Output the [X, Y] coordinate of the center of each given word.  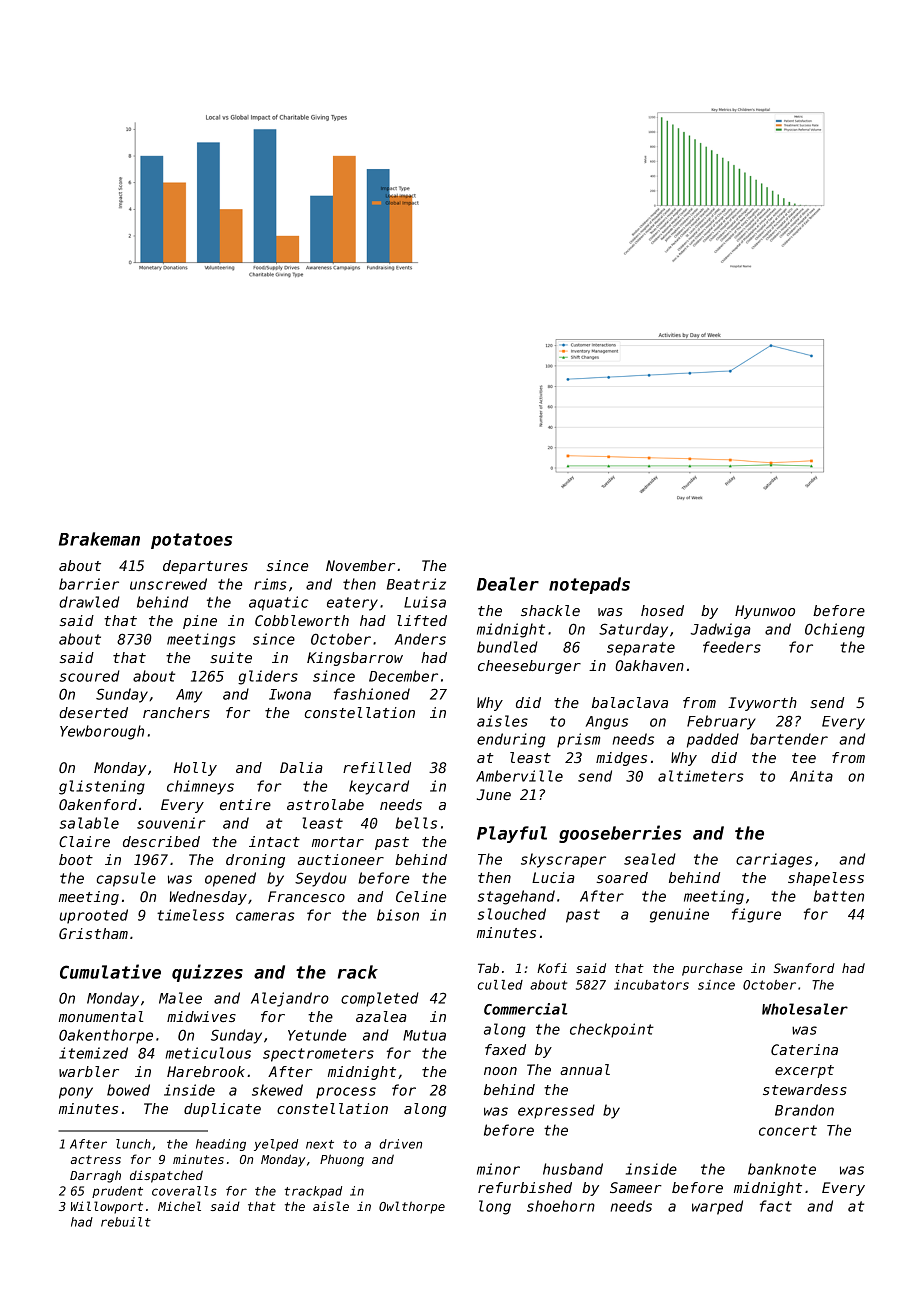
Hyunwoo [765, 612]
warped [717, 1207]
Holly [195, 769]
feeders [732, 647]
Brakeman [99, 539]
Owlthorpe [412, 1207]
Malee [180, 998]
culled [500, 985]
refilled [377, 767]
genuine [679, 915]
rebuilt [126, 1222]
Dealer [508, 584]
